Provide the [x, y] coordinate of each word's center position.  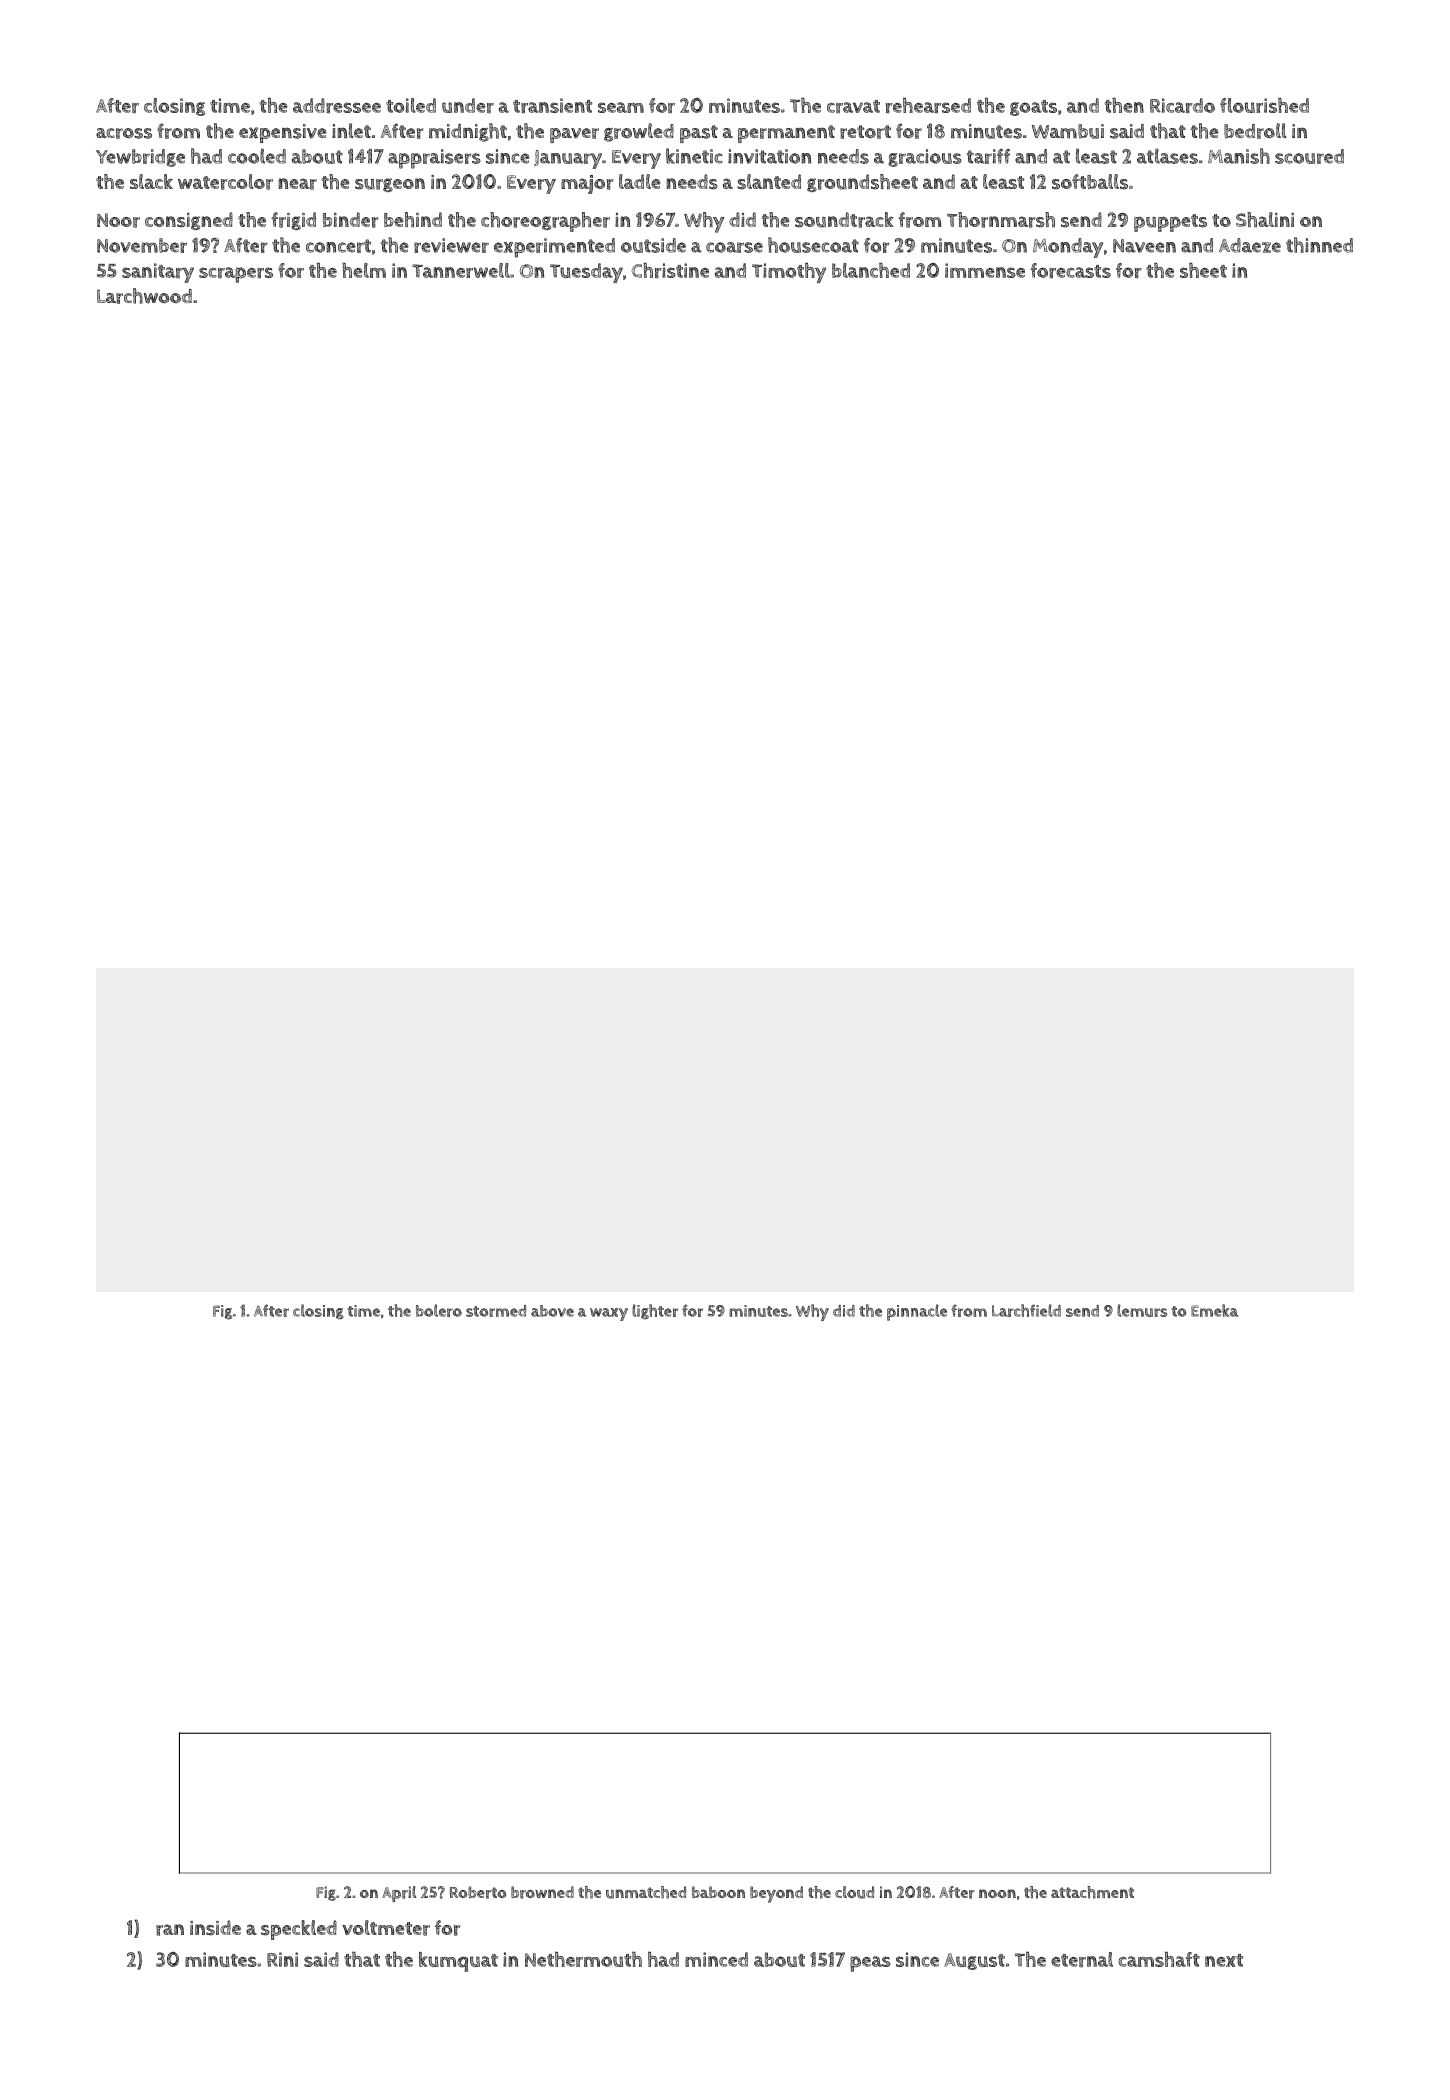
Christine [670, 270]
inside [215, 1928]
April [399, 1894]
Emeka [1214, 1310]
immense [985, 270]
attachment [1092, 1892]
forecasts [1070, 270]
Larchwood [144, 296]
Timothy [789, 273]
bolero [439, 1310]
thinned [1319, 245]
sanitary [158, 273]
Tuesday [586, 273]
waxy [609, 1314]
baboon [718, 1892]
